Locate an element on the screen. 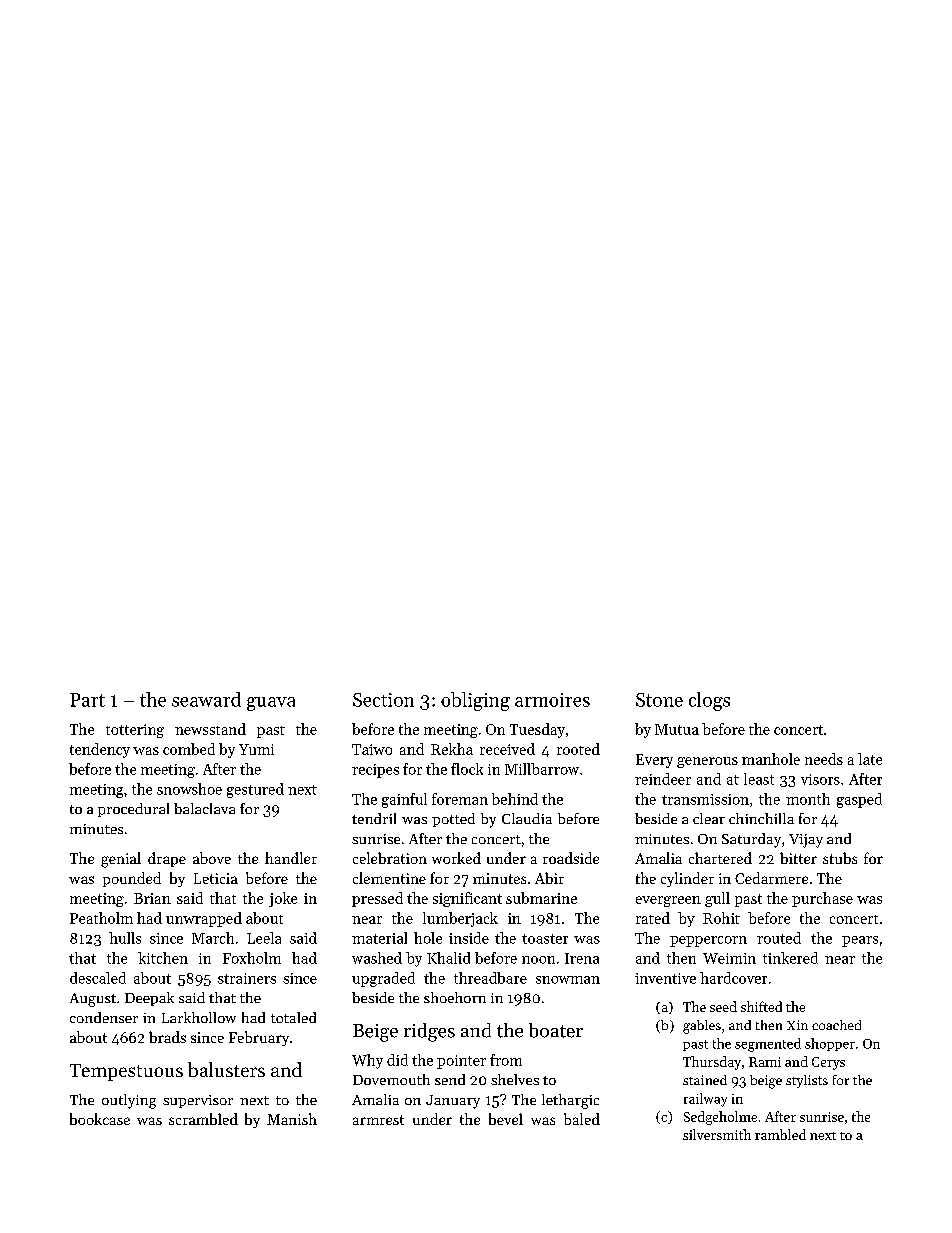 This screenshot has height=1233, width=952. peppercorn is located at coordinates (708, 941).
